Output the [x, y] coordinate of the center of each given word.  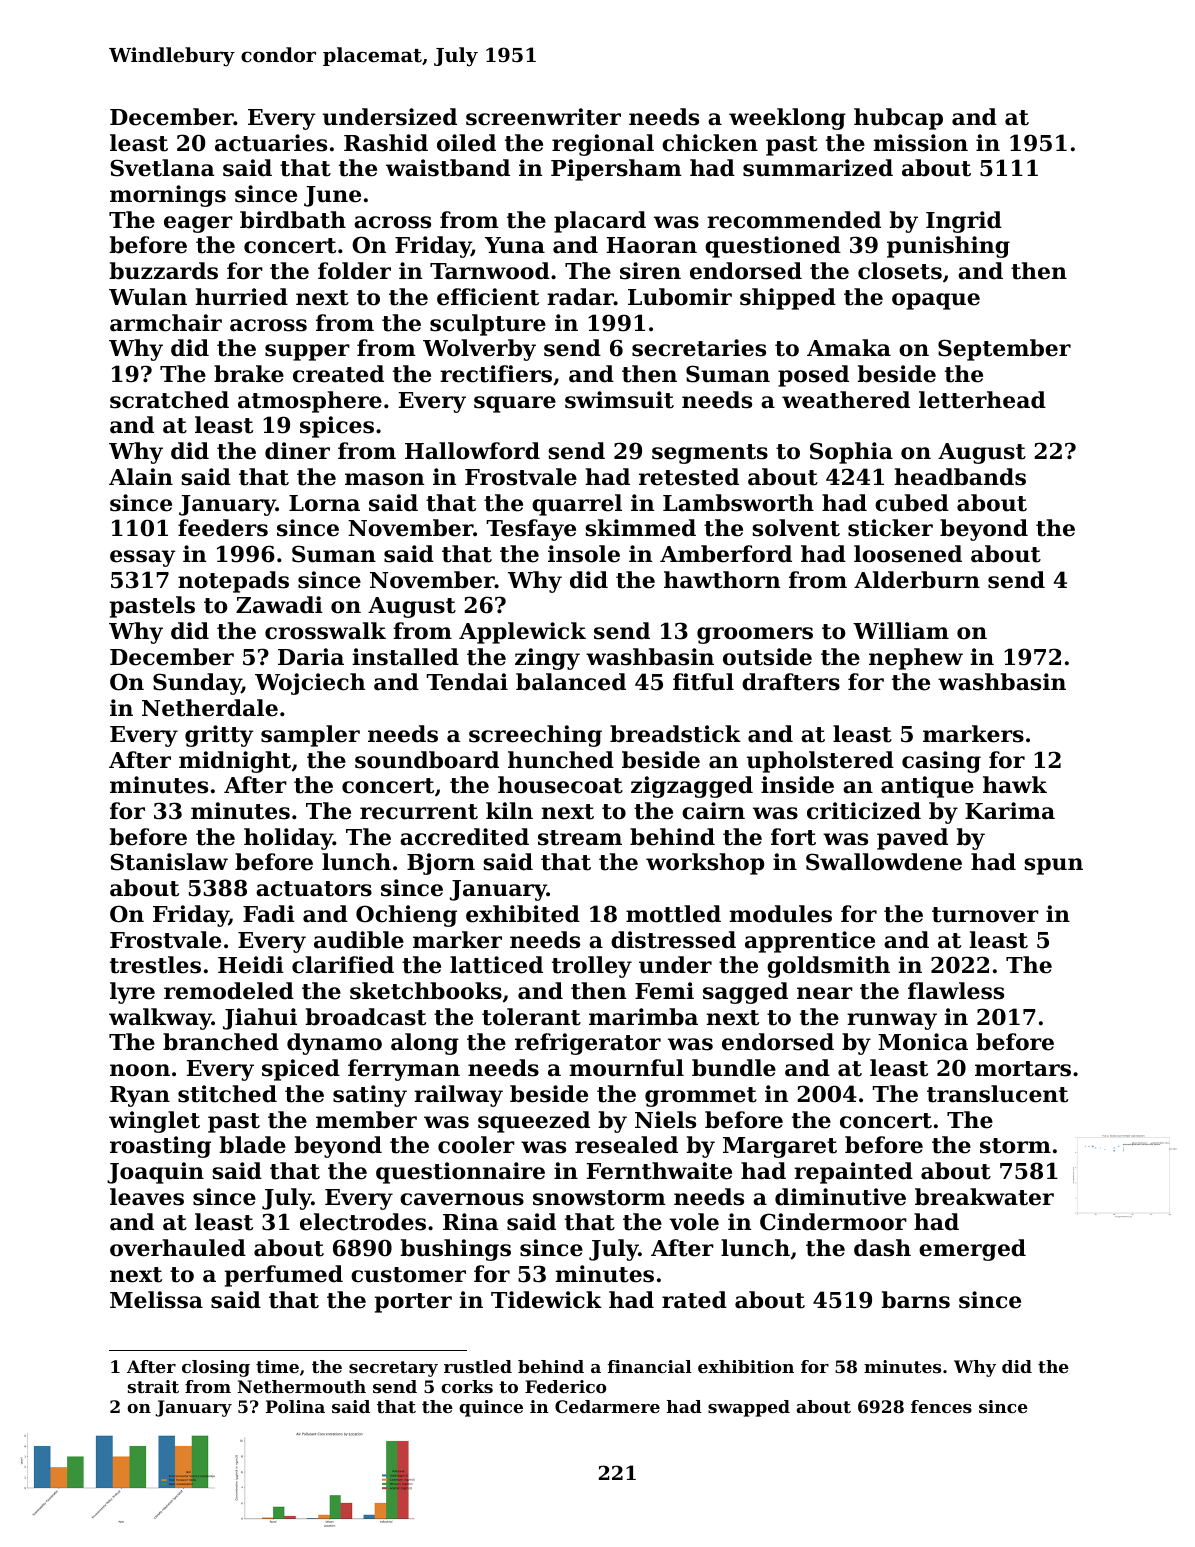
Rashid [386, 143]
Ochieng [406, 916]
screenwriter [543, 117]
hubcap [898, 119]
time [277, 1366]
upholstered [820, 762]
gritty [219, 736]
